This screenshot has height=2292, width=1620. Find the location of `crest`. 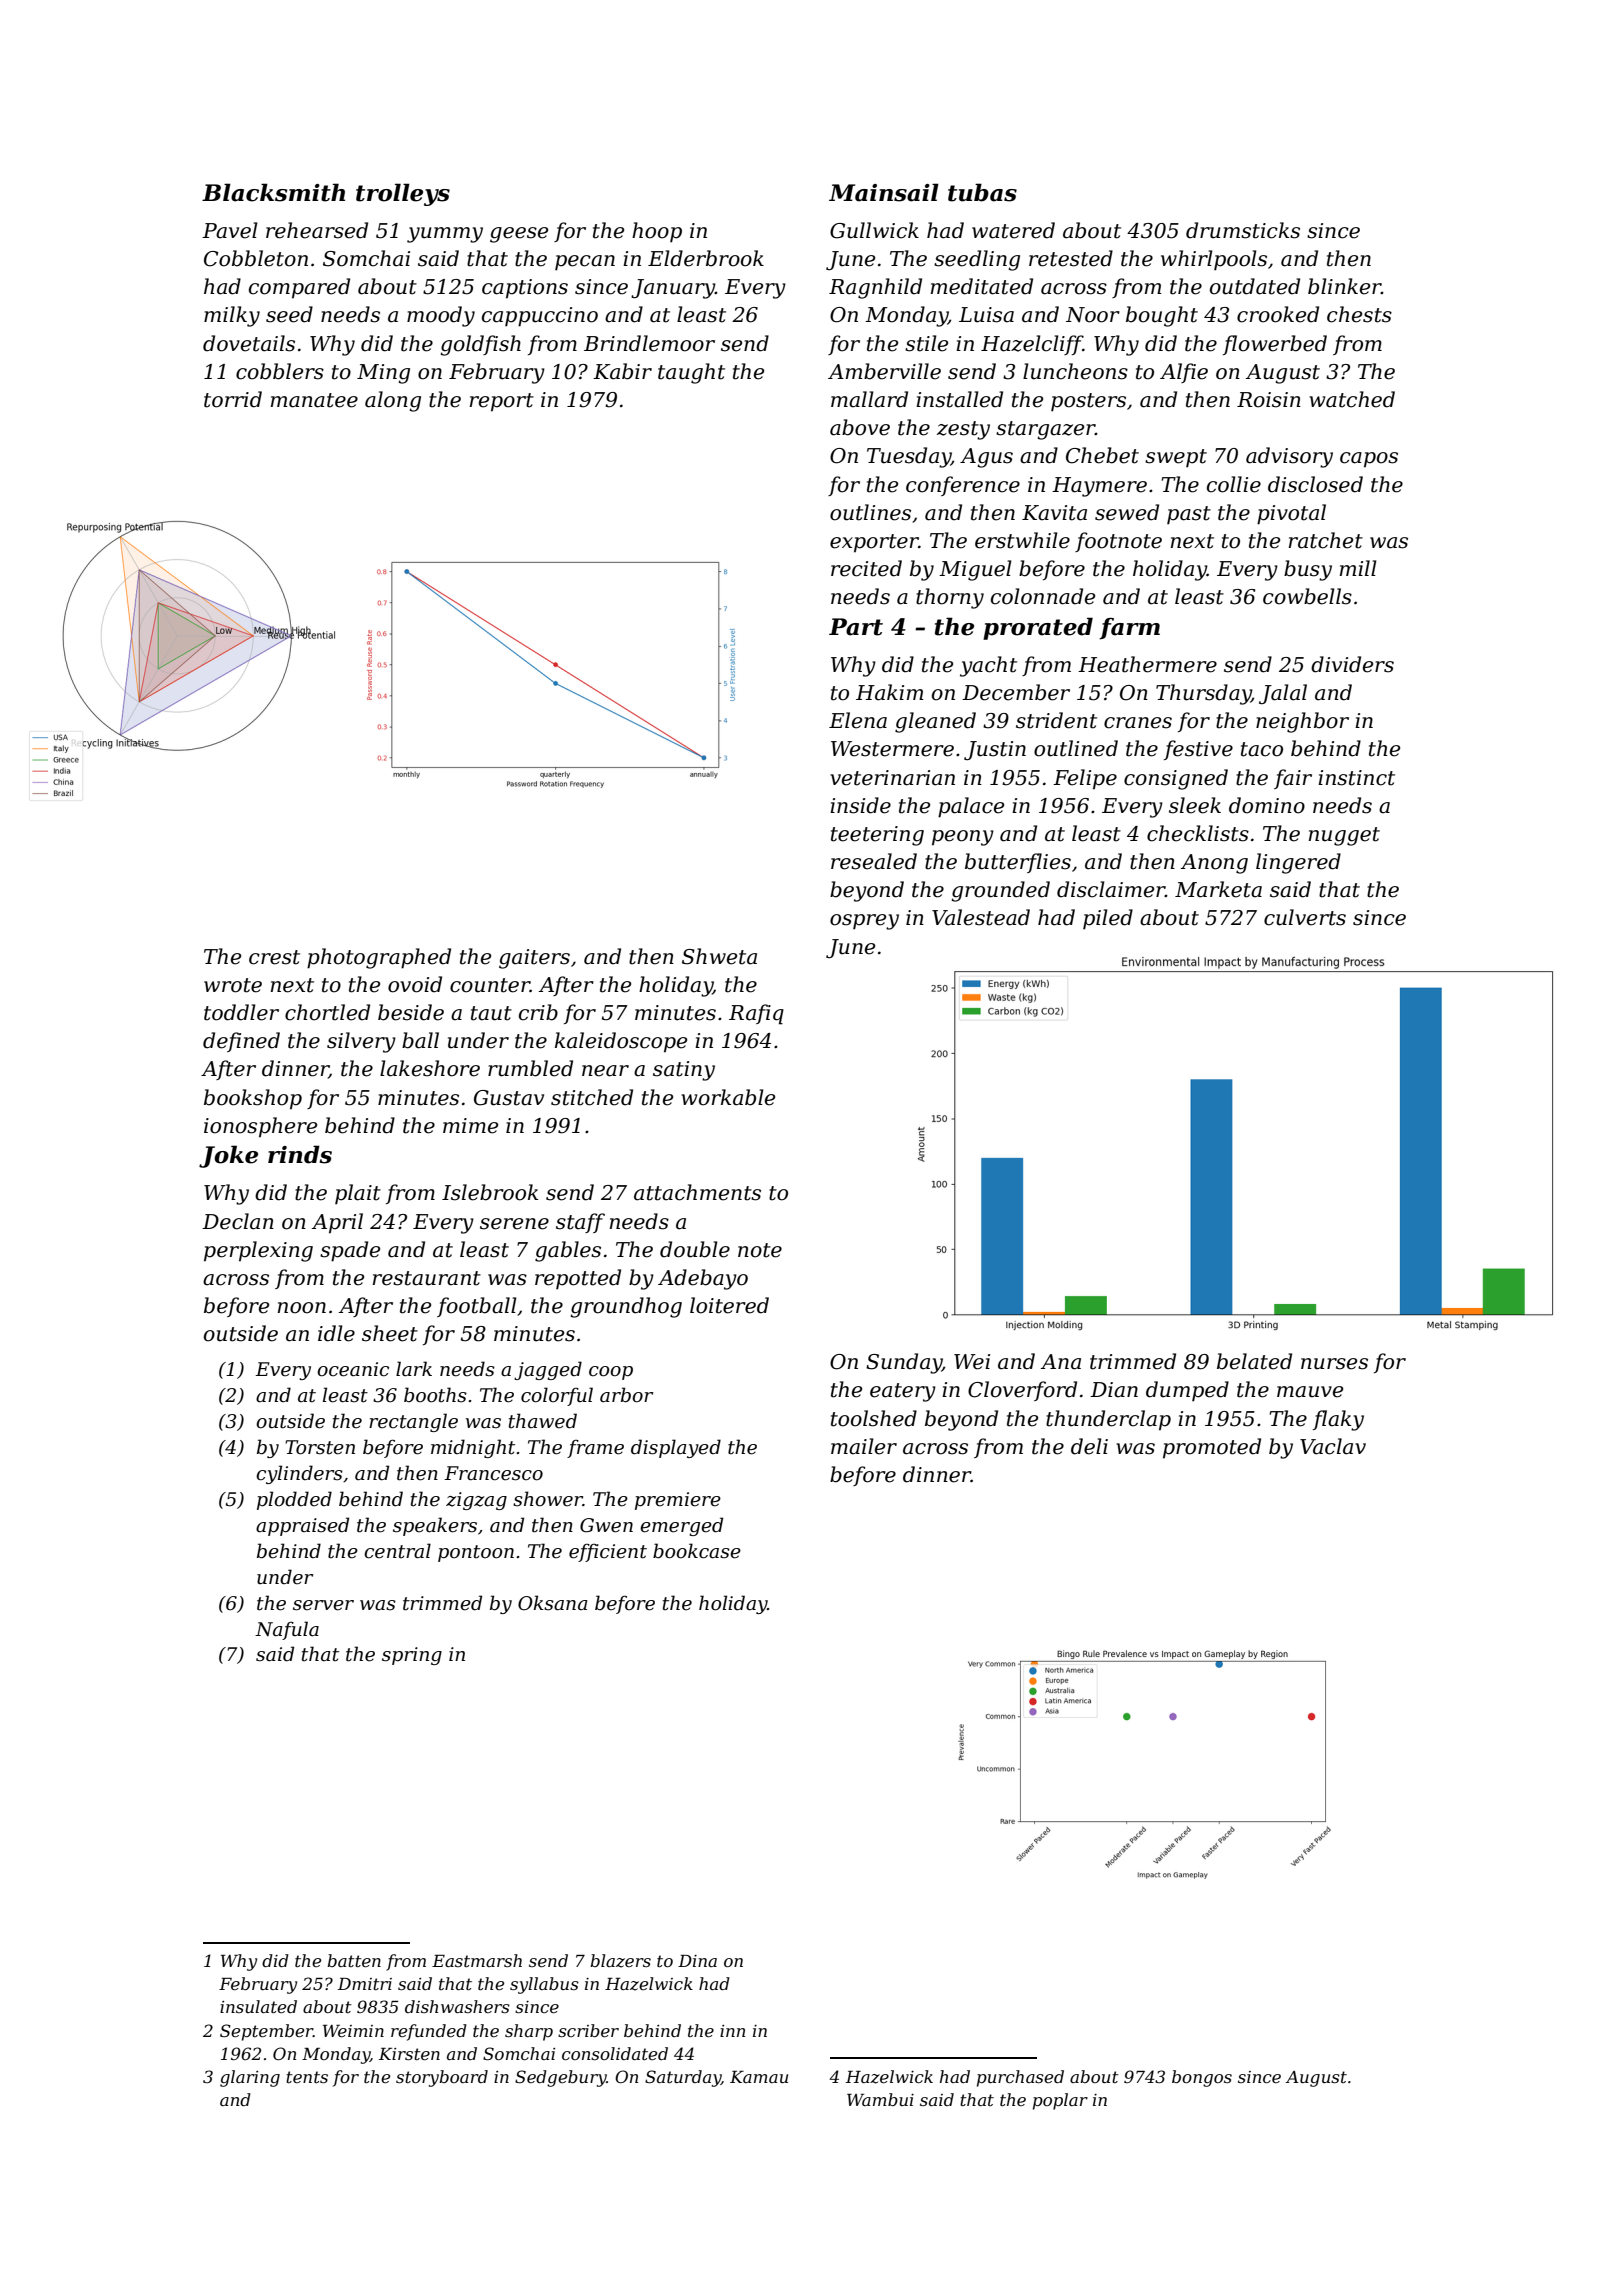

crest is located at coordinates (274, 957).
